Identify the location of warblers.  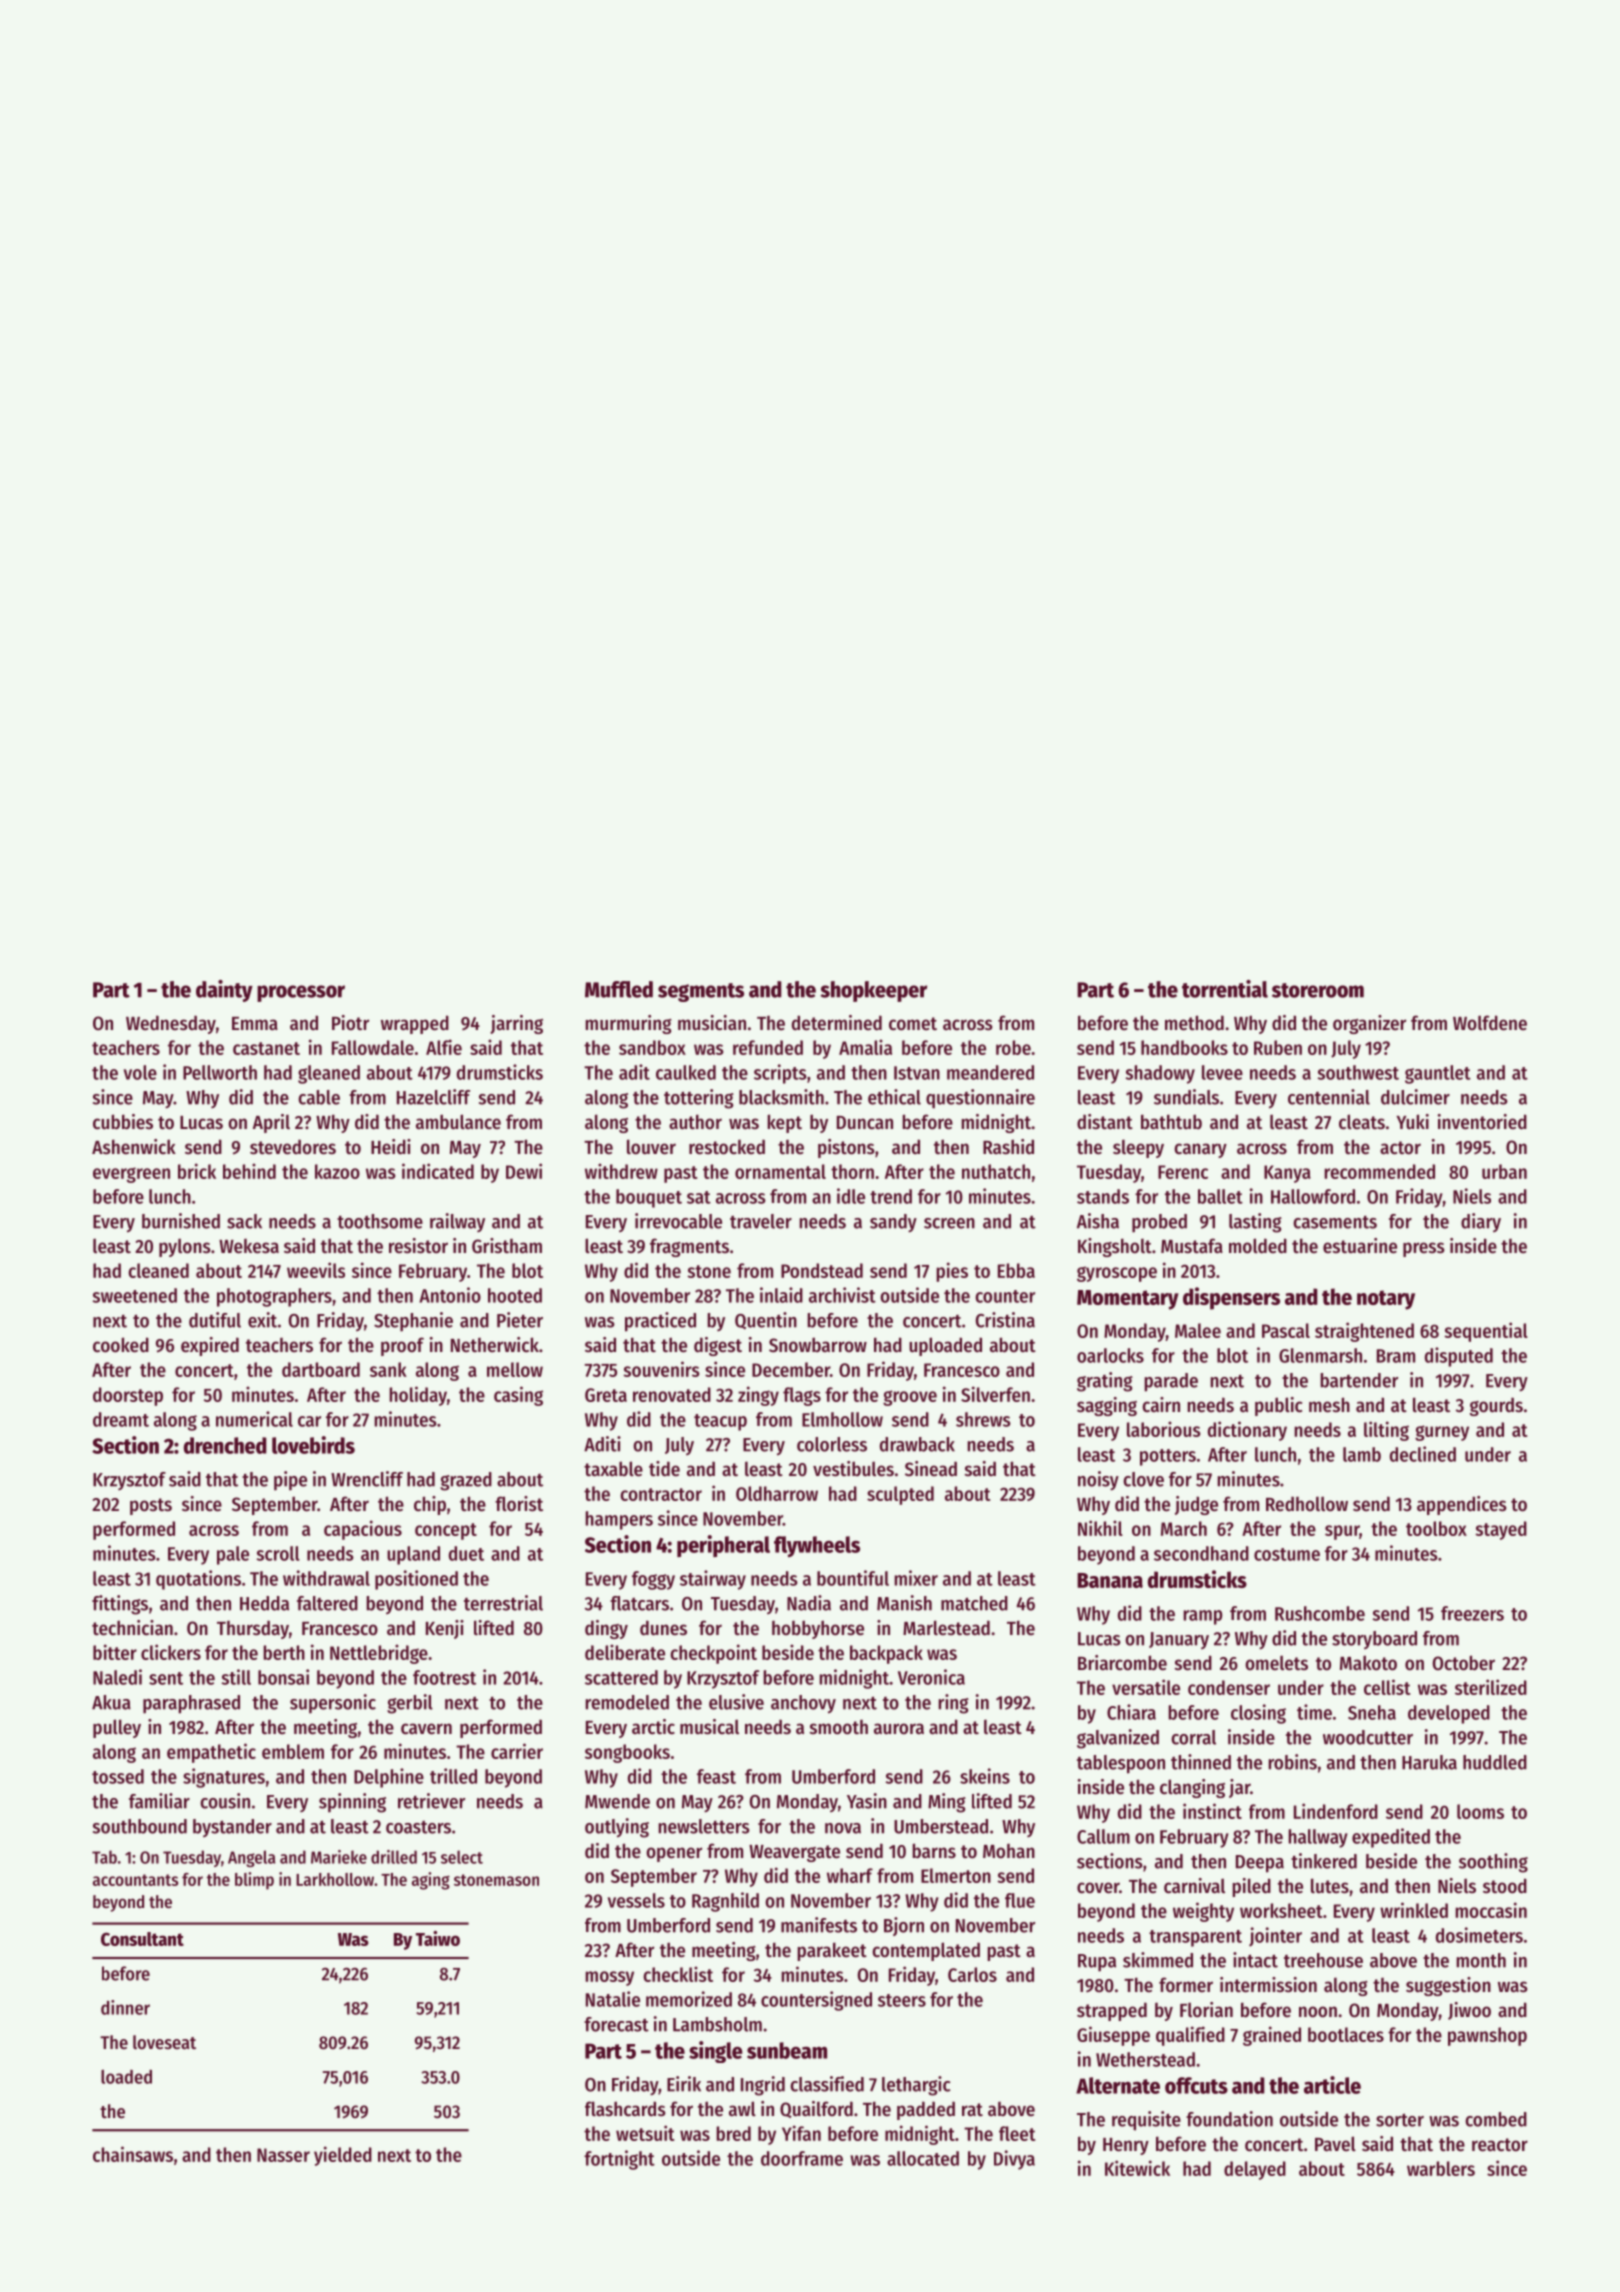
(1441, 2168).
